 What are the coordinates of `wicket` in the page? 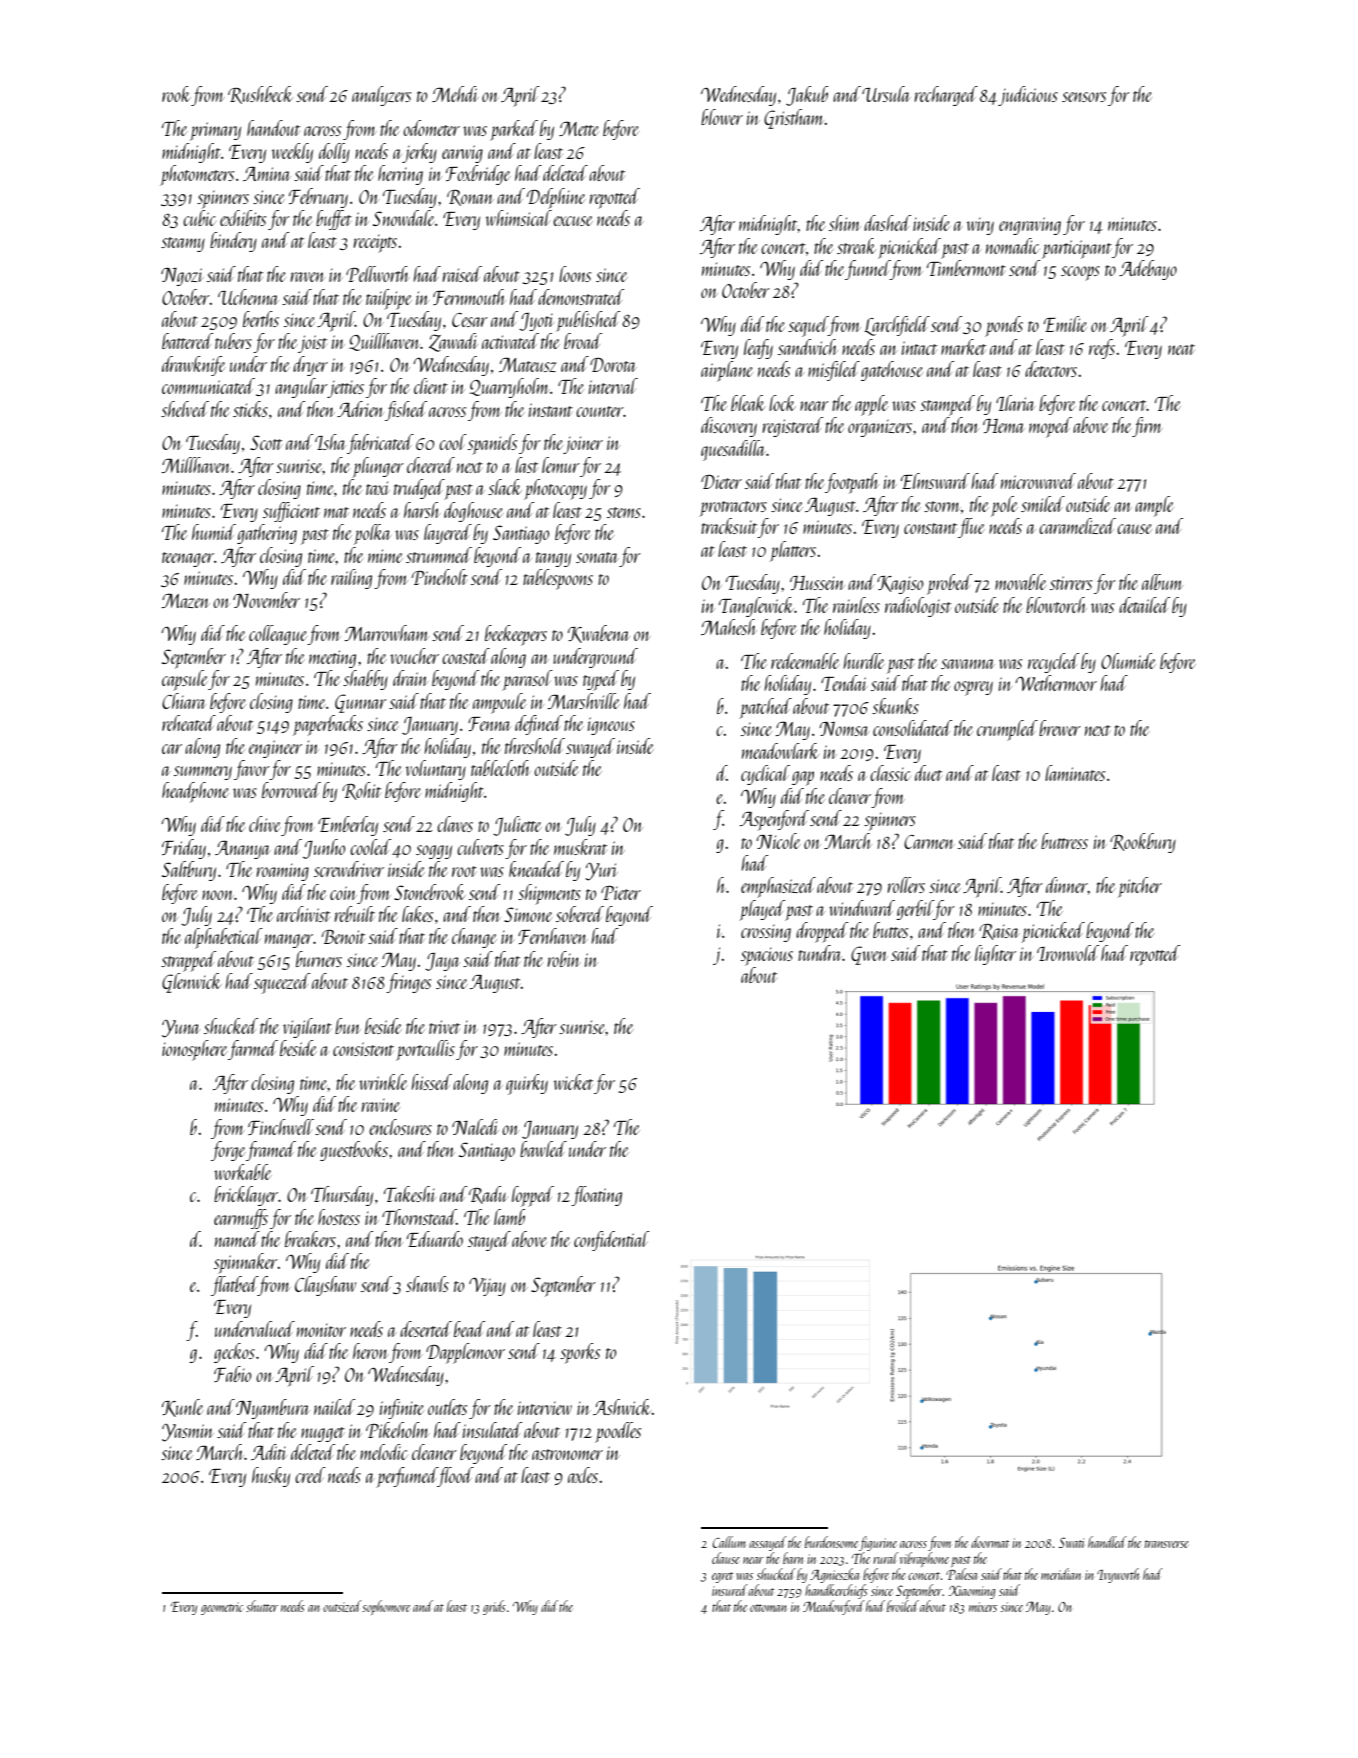 It's located at (573, 1082).
